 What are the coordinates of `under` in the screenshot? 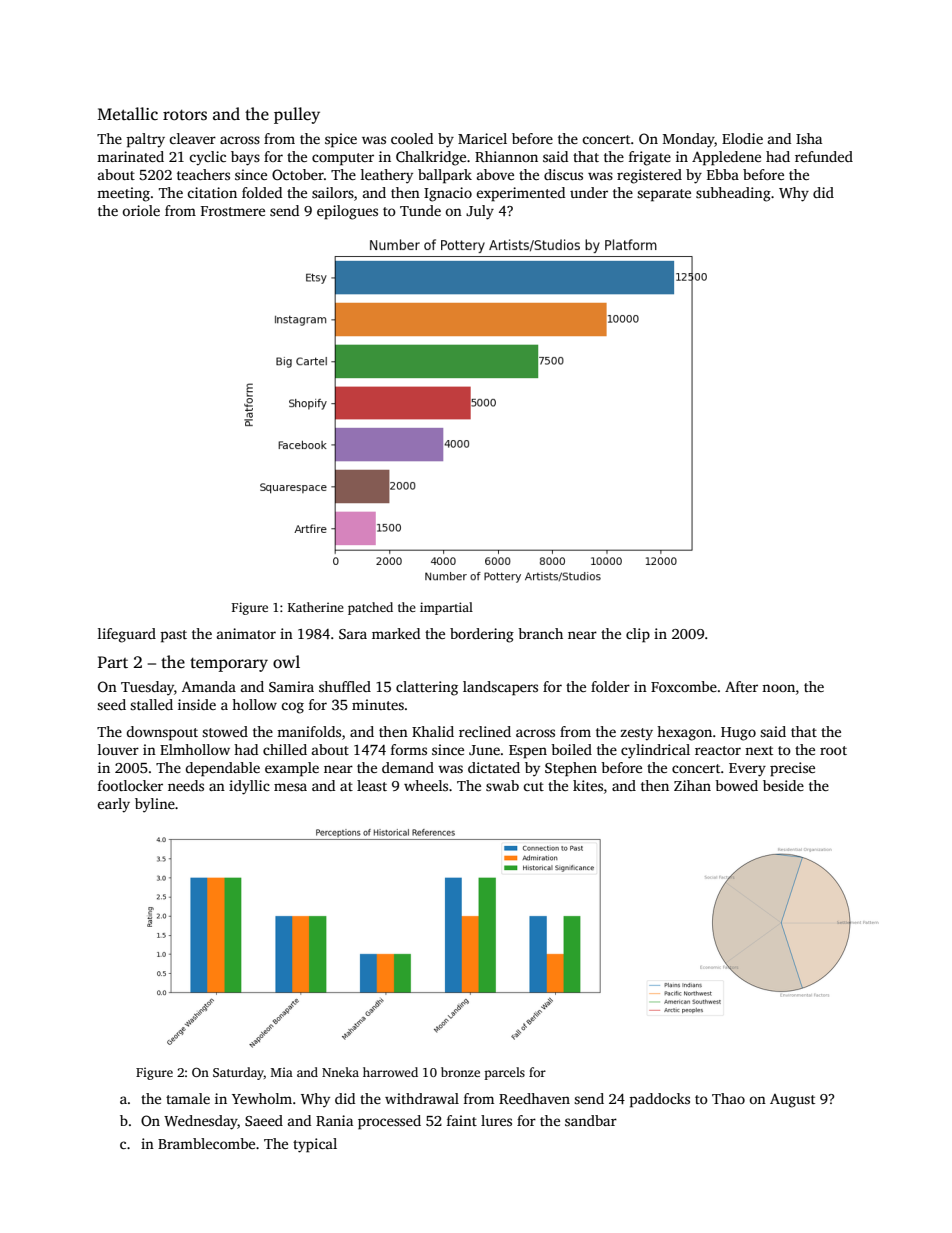 It's located at (589, 192).
